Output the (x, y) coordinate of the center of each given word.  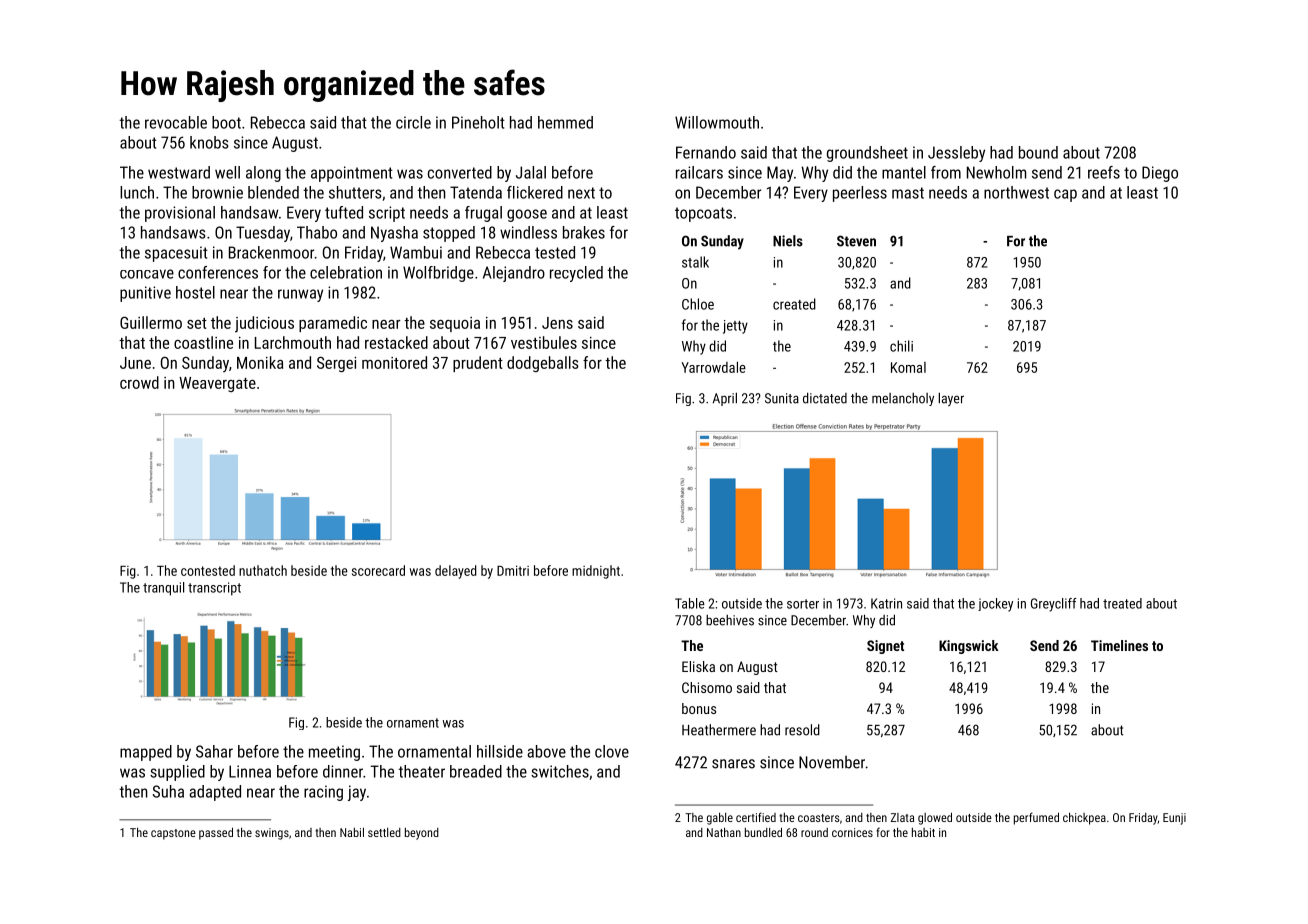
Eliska (698, 666)
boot (226, 122)
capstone (173, 834)
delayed (456, 572)
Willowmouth (717, 122)
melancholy (903, 399)
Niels (788, 241)
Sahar (214, 751)
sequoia (455, 324)
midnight (596, 572)
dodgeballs (543, 364)
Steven (856, 241)
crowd (139, 382)
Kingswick (969, 647)
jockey (995, 605)
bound (1038, 152)
